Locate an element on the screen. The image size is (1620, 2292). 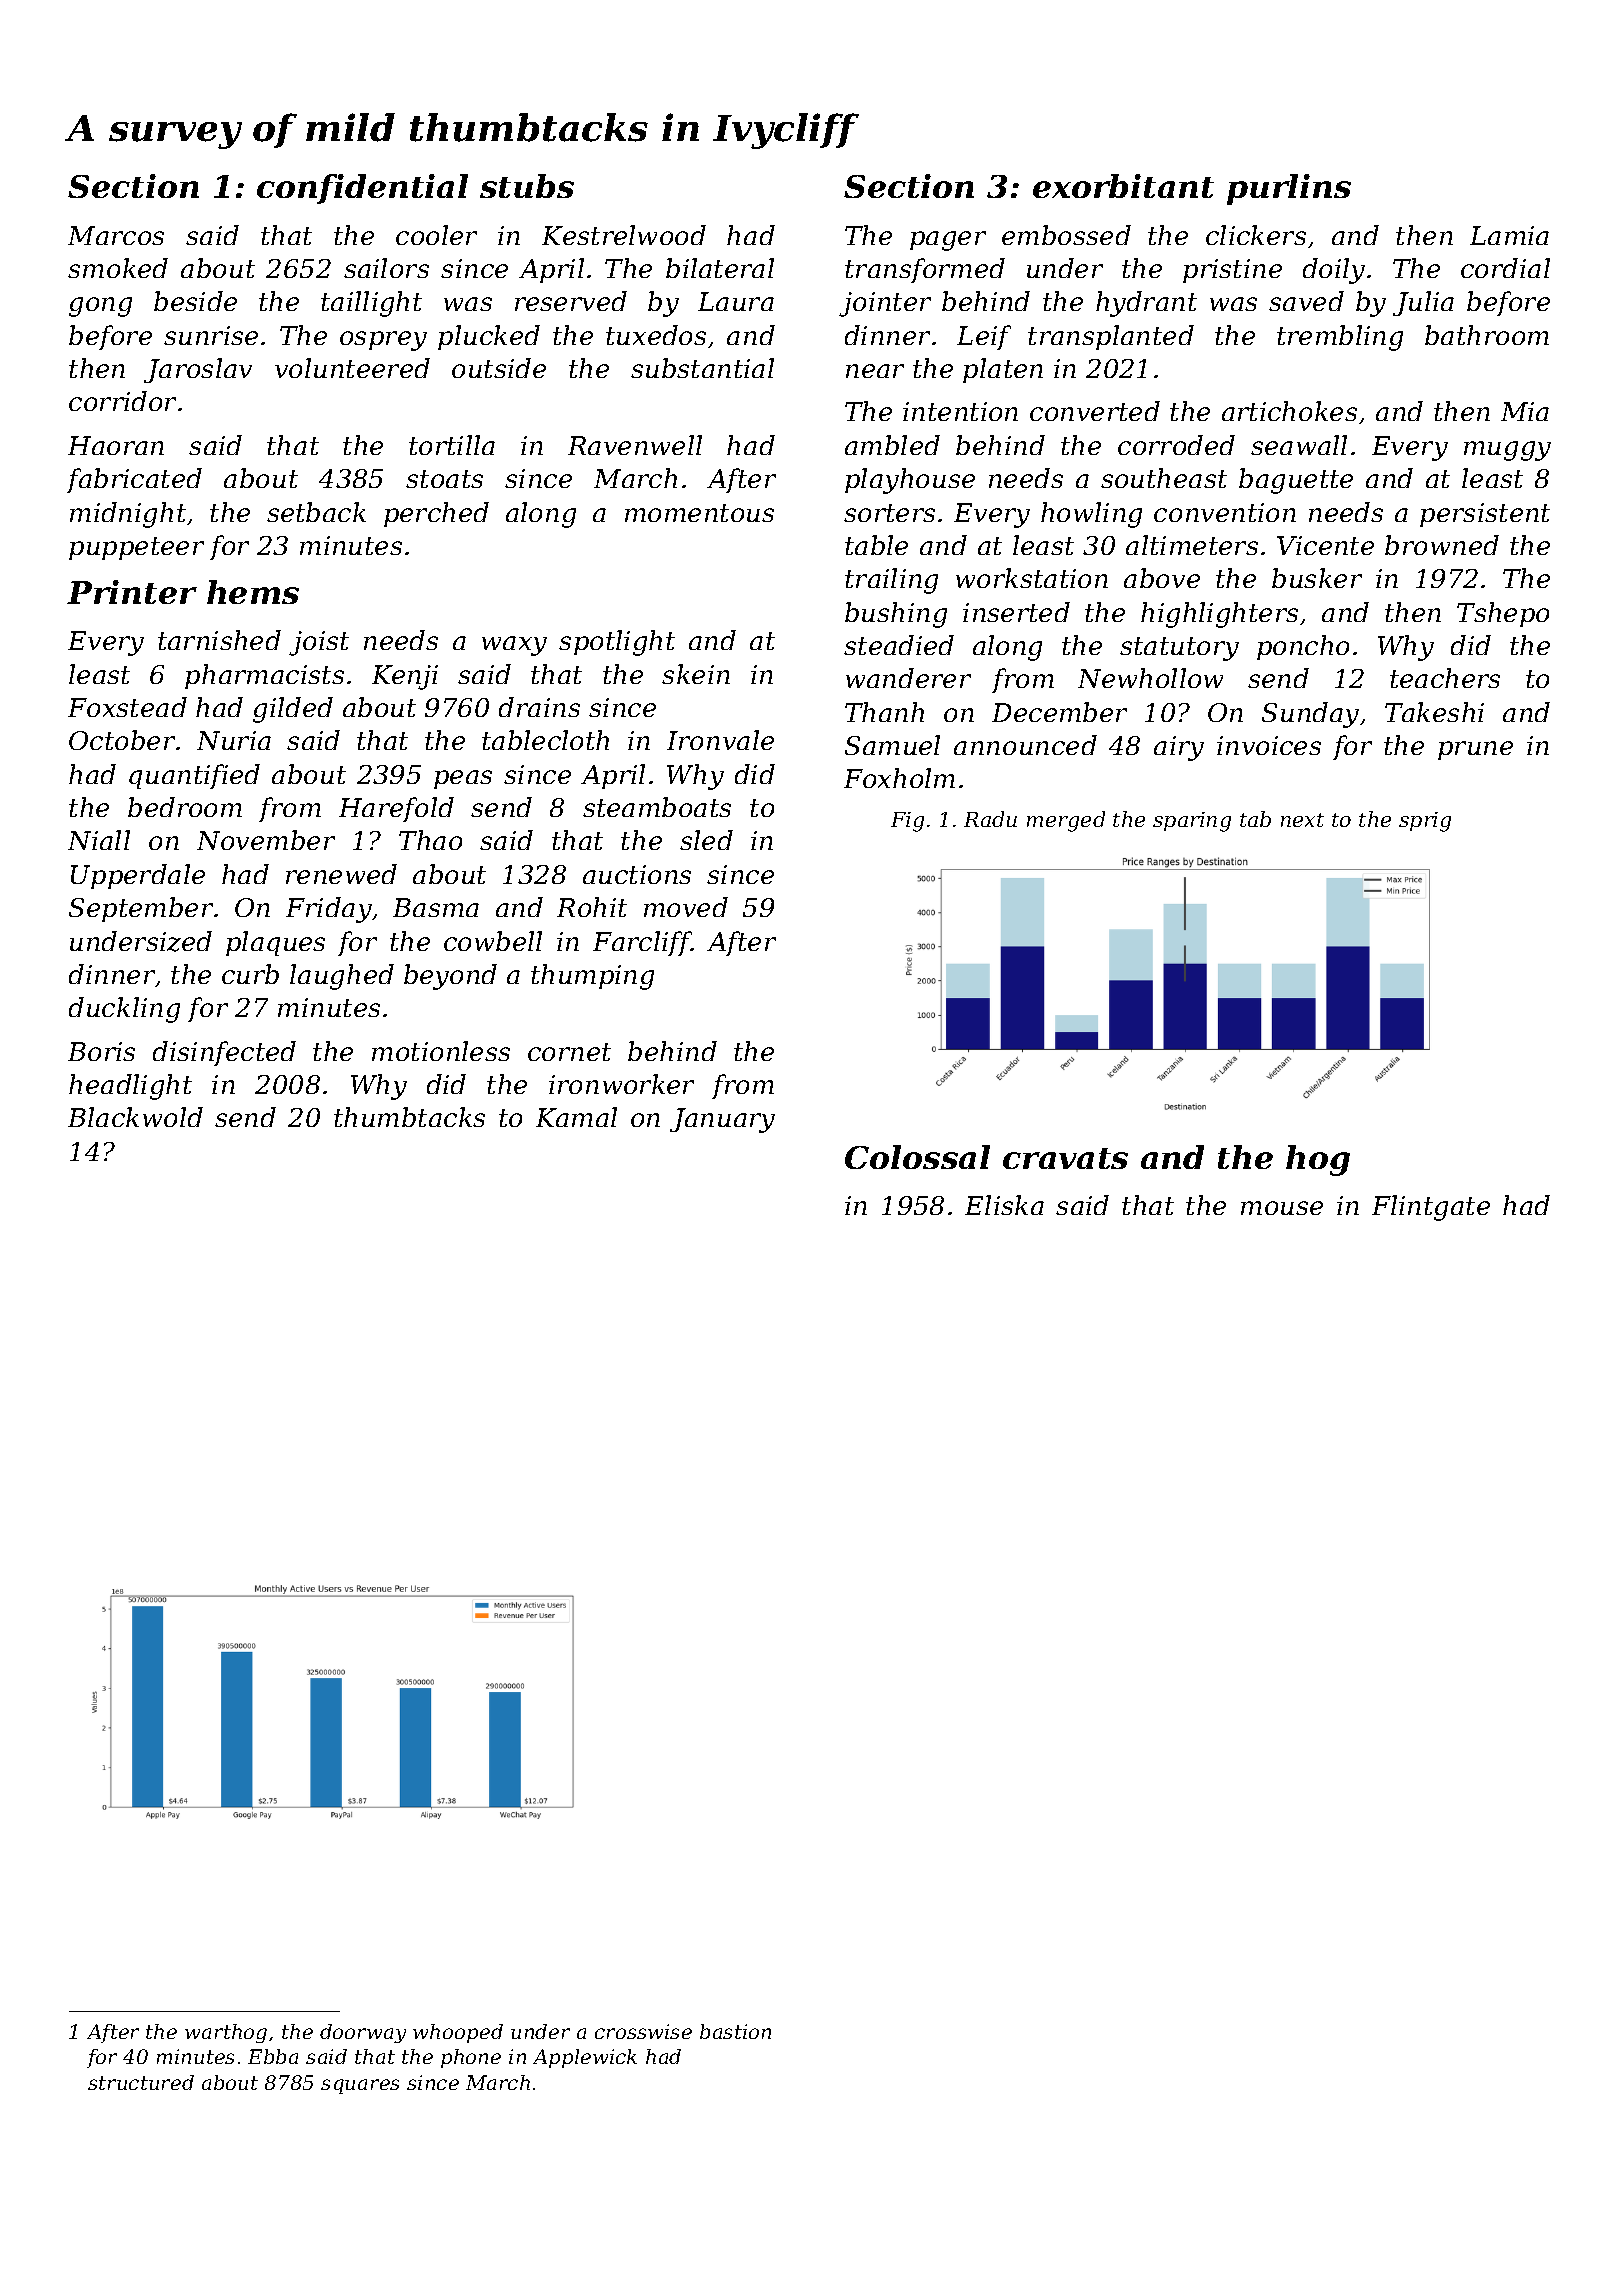
purlins is located at coordinates (1289, 189).
